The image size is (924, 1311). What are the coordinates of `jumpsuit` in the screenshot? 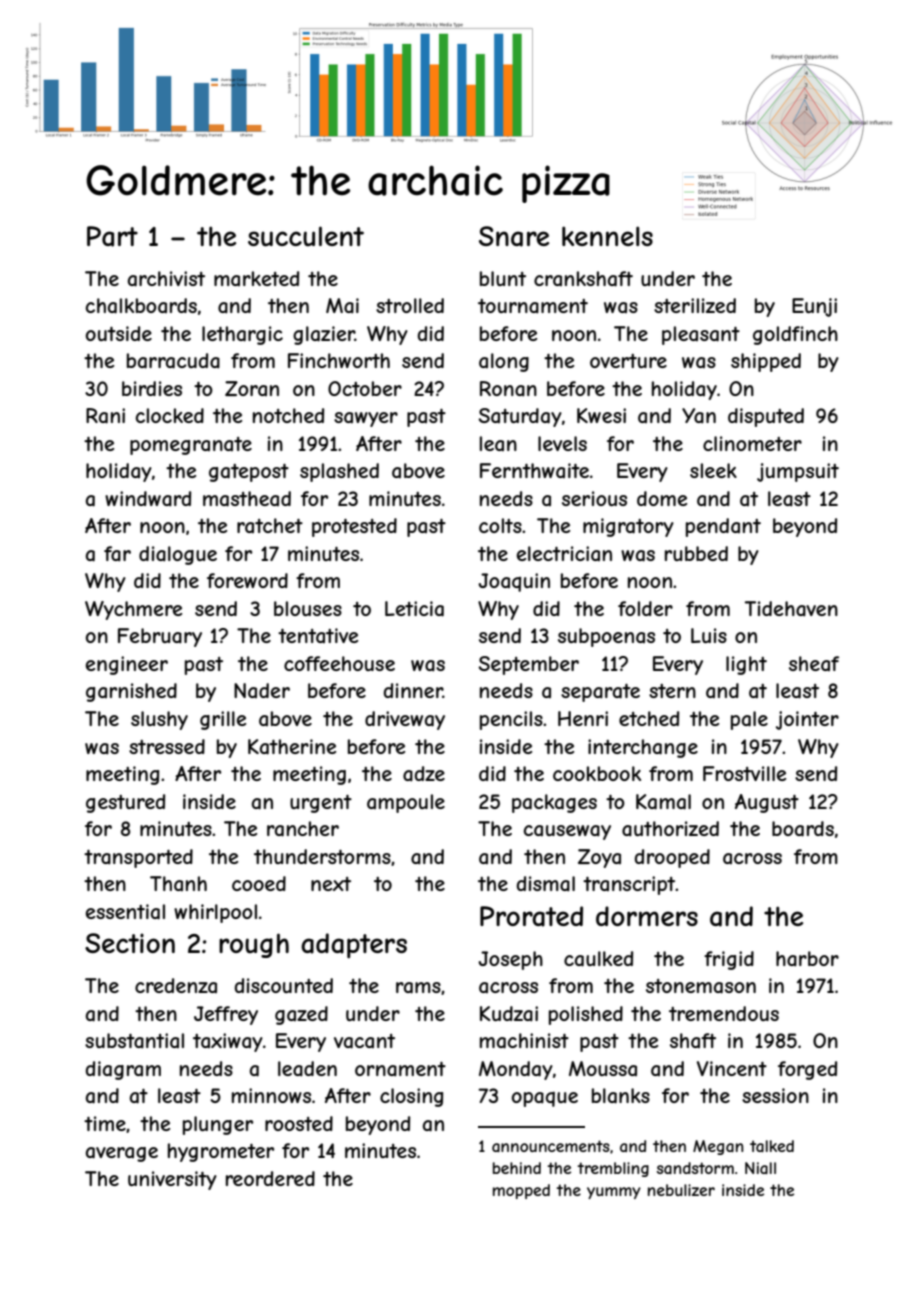 It's located at (798, 472).
